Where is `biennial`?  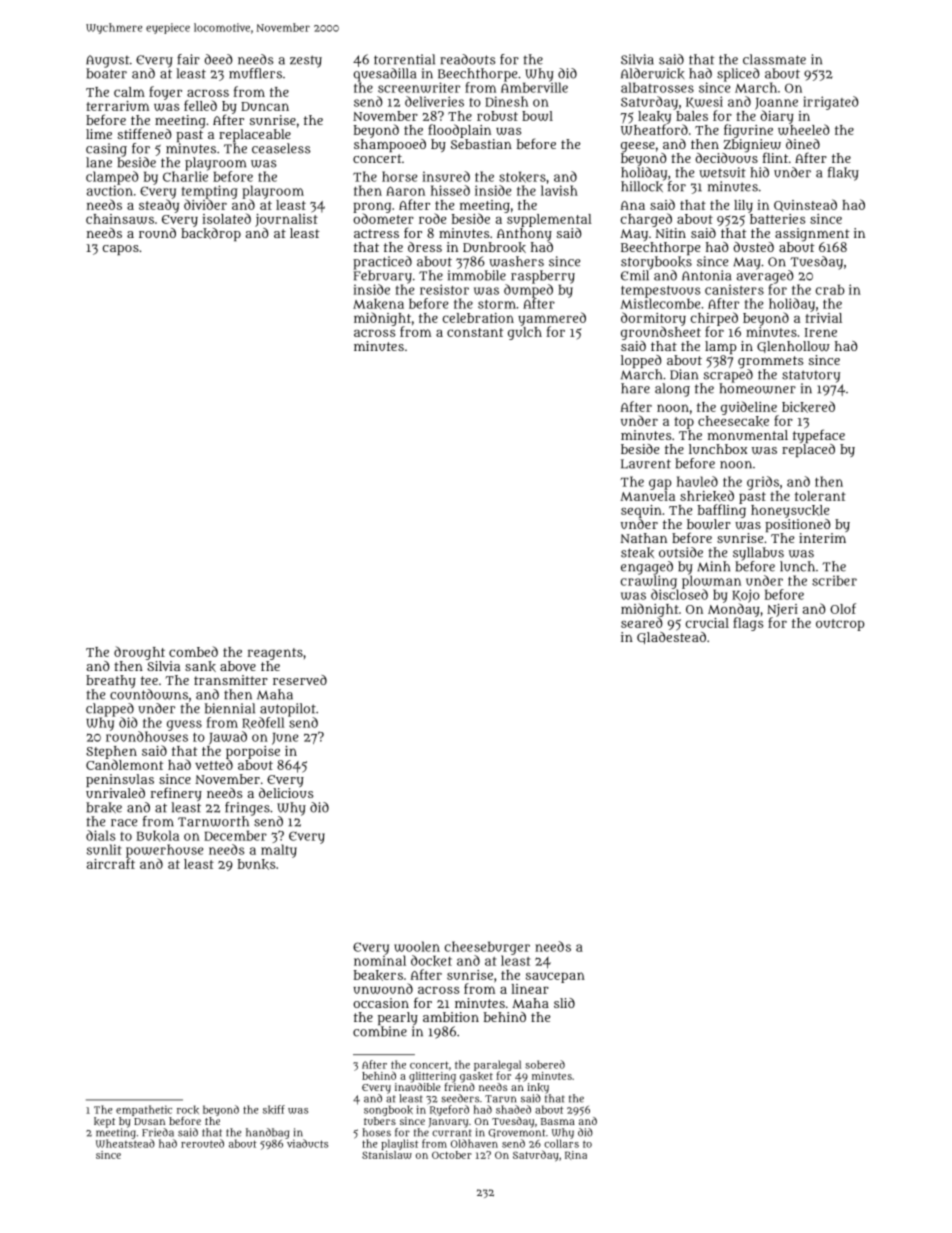 biennial is located at coordinates (230, 708).
